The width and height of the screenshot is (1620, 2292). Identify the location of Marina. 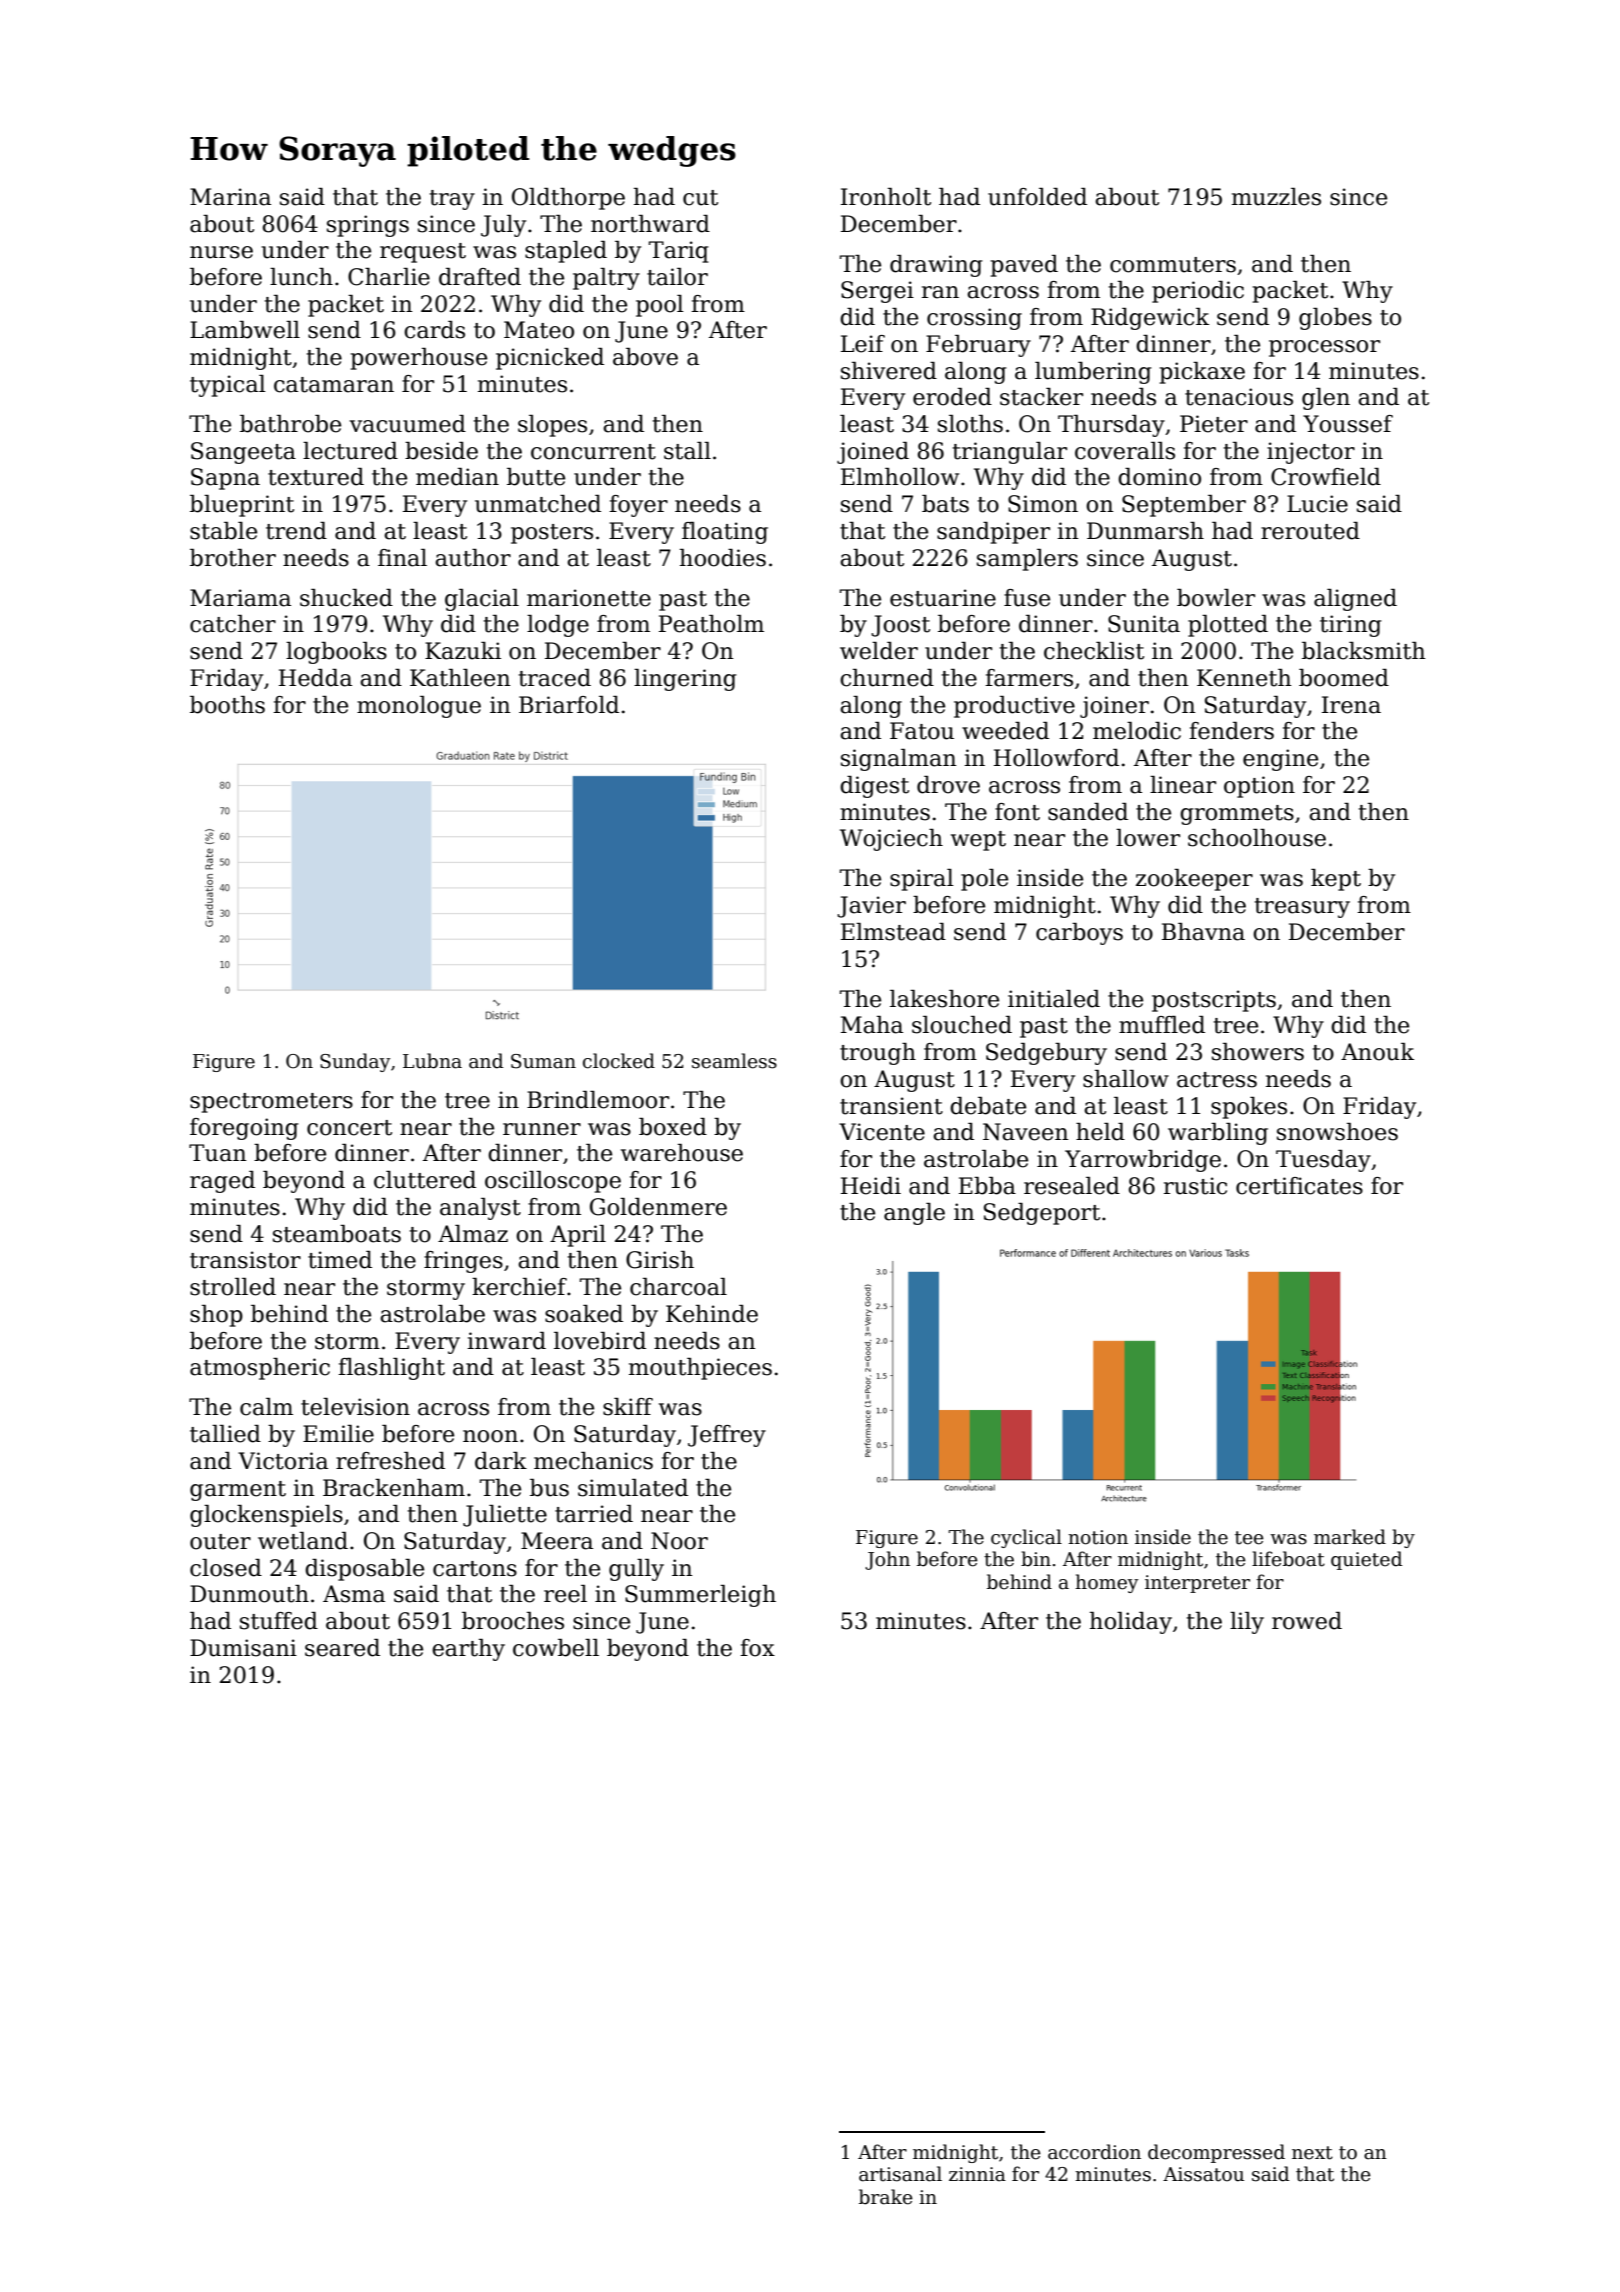
(230, 197).
